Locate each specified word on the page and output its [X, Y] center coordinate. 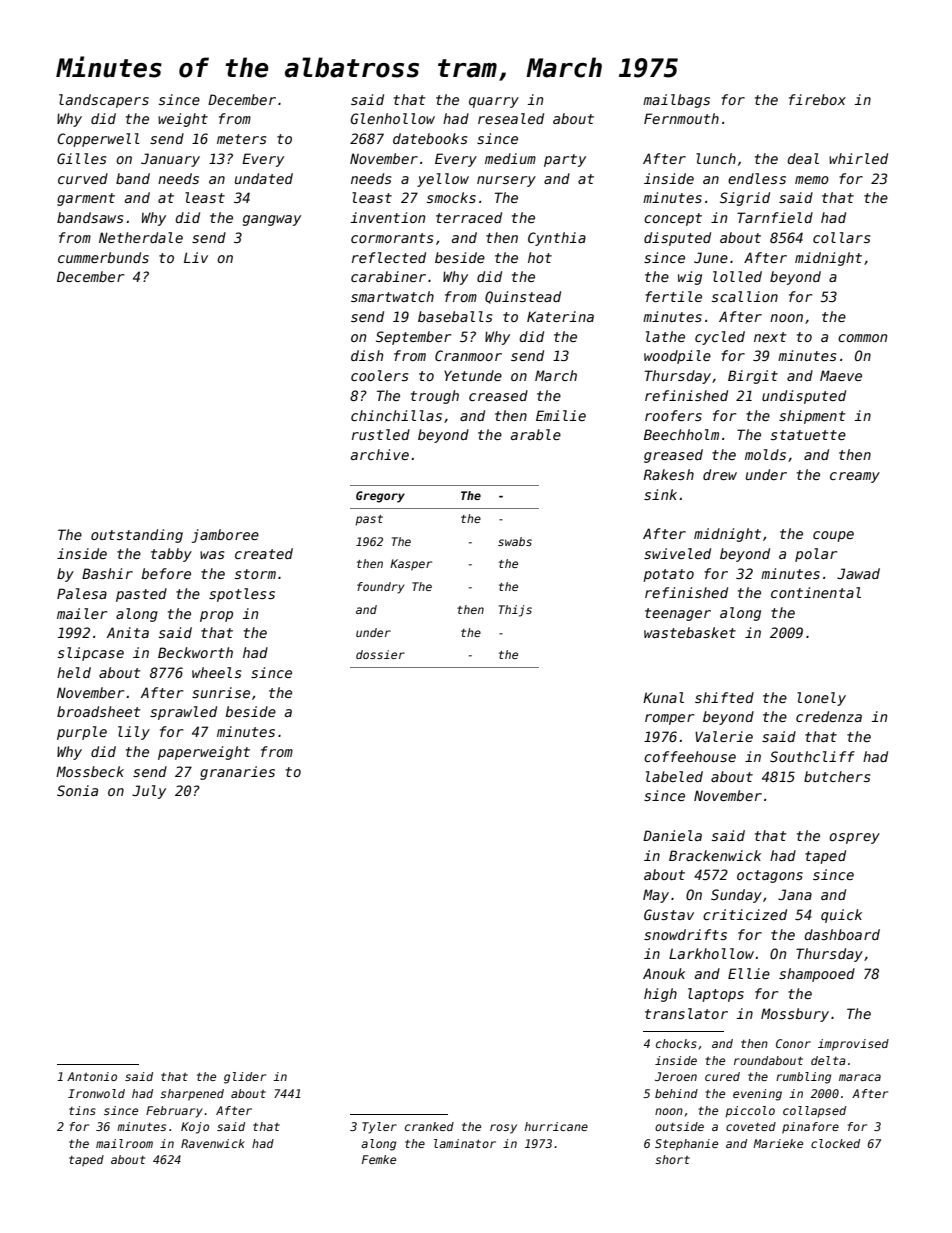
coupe [833, 536]
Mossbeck [90, 771]
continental [816, 592]
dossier [380, 654]
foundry [380, 588]
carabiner [388, 276]
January [170, 160]
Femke [379, 1159]
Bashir [107, 573]
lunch [716, 158]
